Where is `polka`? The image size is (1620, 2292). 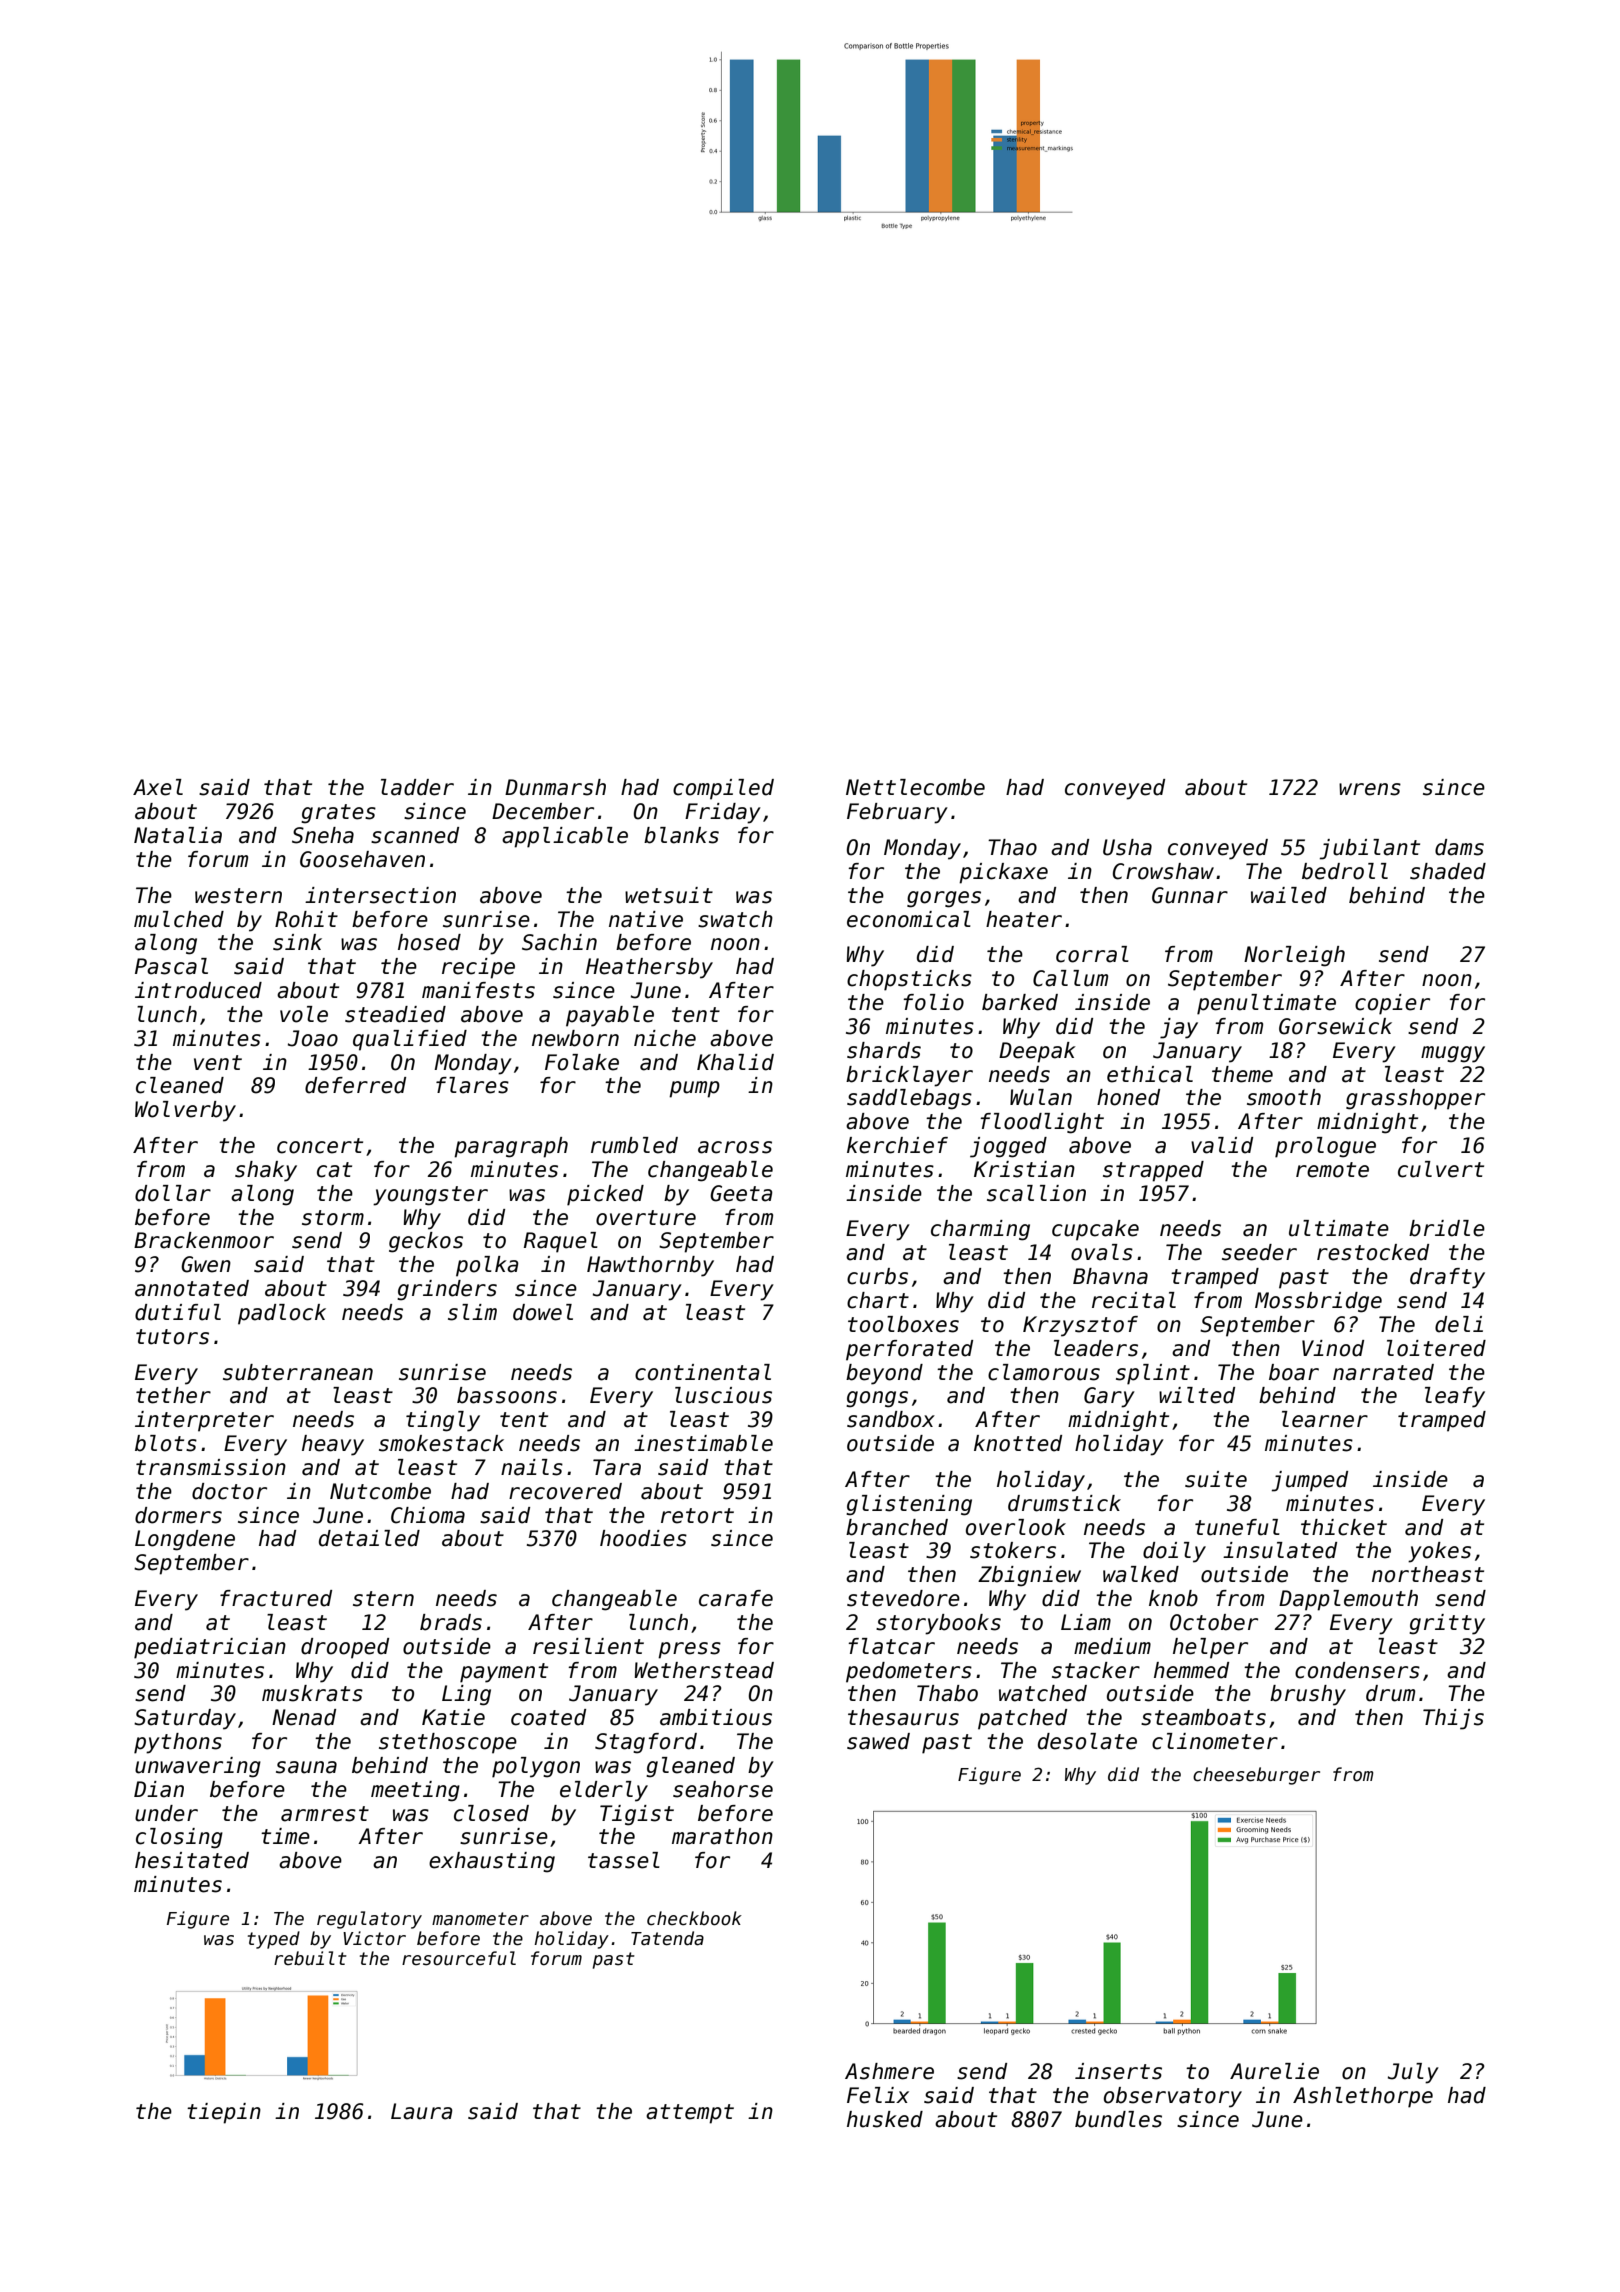
polka is located at coordinates (487, 1266).
